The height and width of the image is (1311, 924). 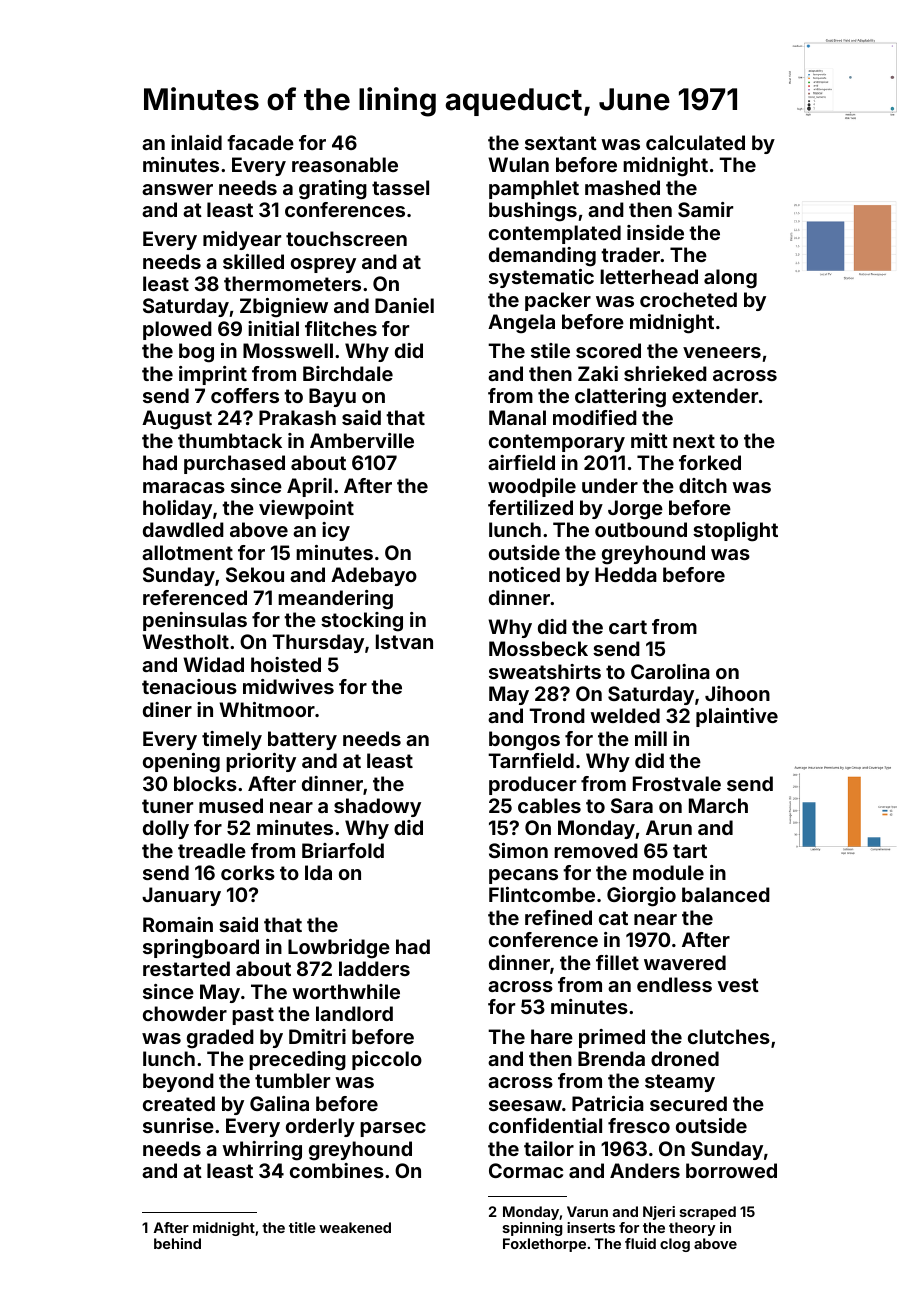 I want to click on weakened, so click(x=355, y=1227).
